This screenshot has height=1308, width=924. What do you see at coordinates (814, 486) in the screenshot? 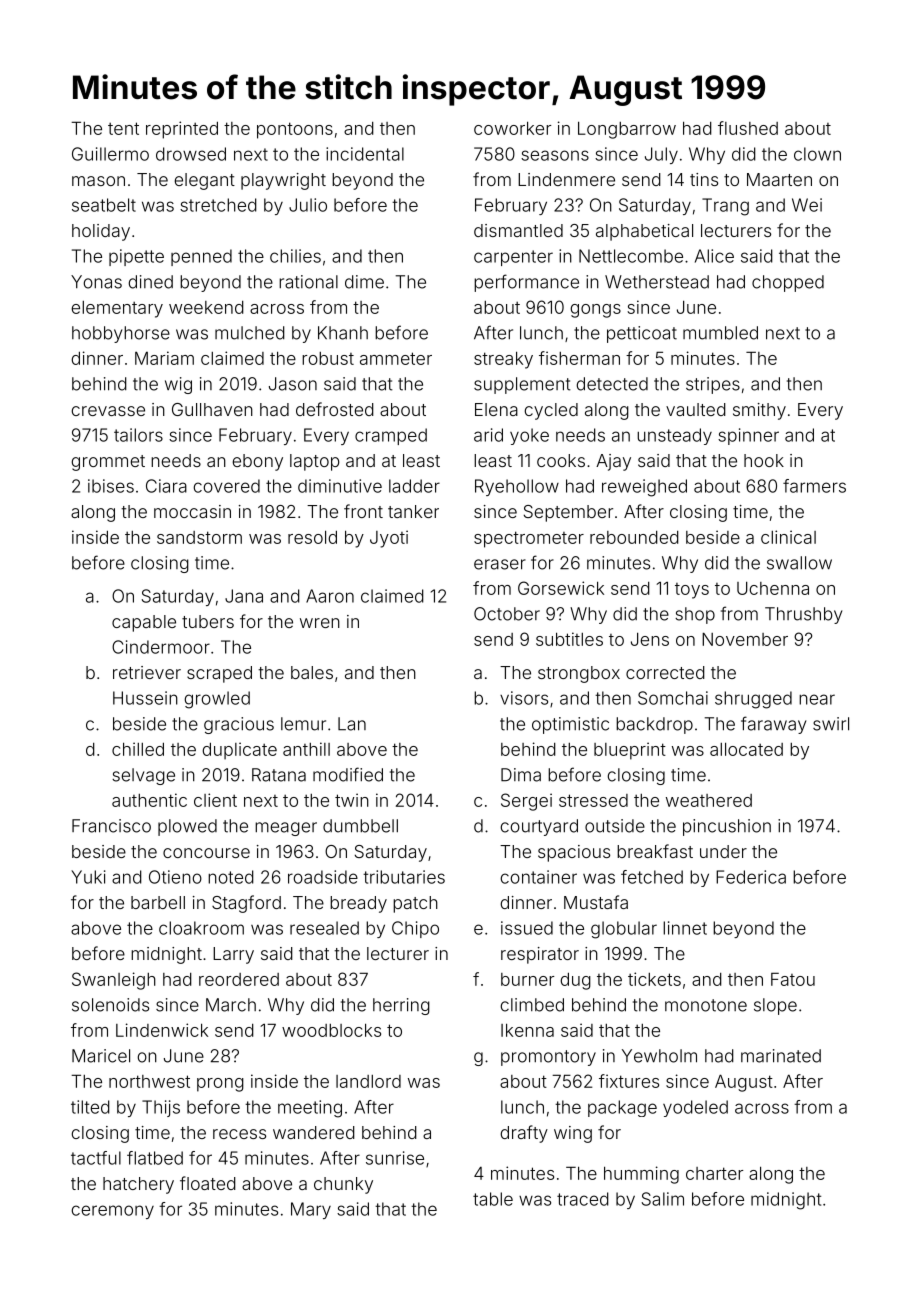
I see `farmers` at bounding box center [814, 486].
